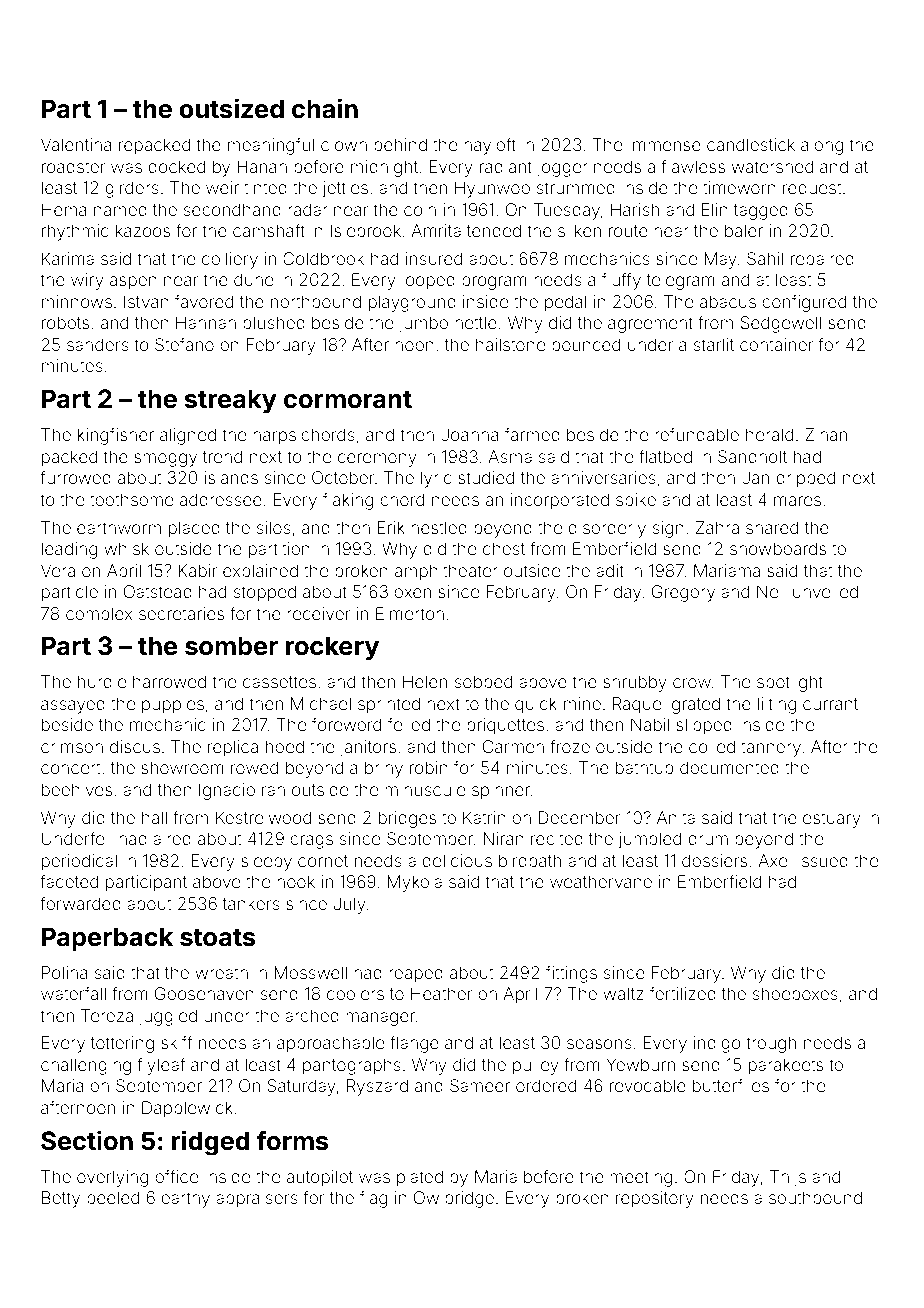 The width and height of the image is (924, 1308). Describe the element at coordinates (562, 168) in the image. I see `jogger` at that location.
